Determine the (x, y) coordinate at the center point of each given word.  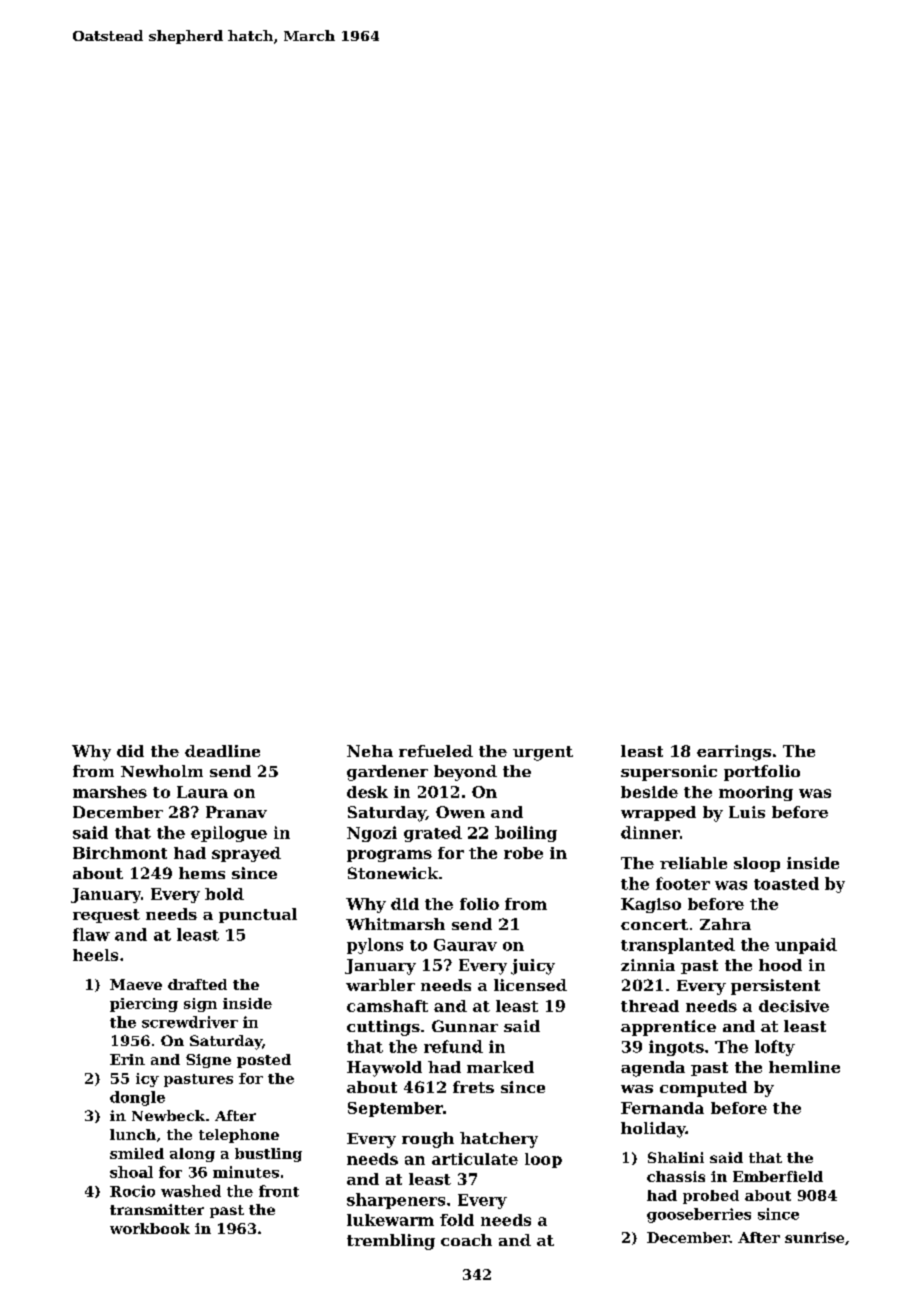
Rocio (132, 1191)
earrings (734, 753)
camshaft (387, 1006)
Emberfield (778, 1176)
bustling (268, 1155)
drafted (197, 984)
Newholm (162, 771)
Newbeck (168, 1115)
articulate (475, 1159)
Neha (370, 751)
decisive (794, 1006)
